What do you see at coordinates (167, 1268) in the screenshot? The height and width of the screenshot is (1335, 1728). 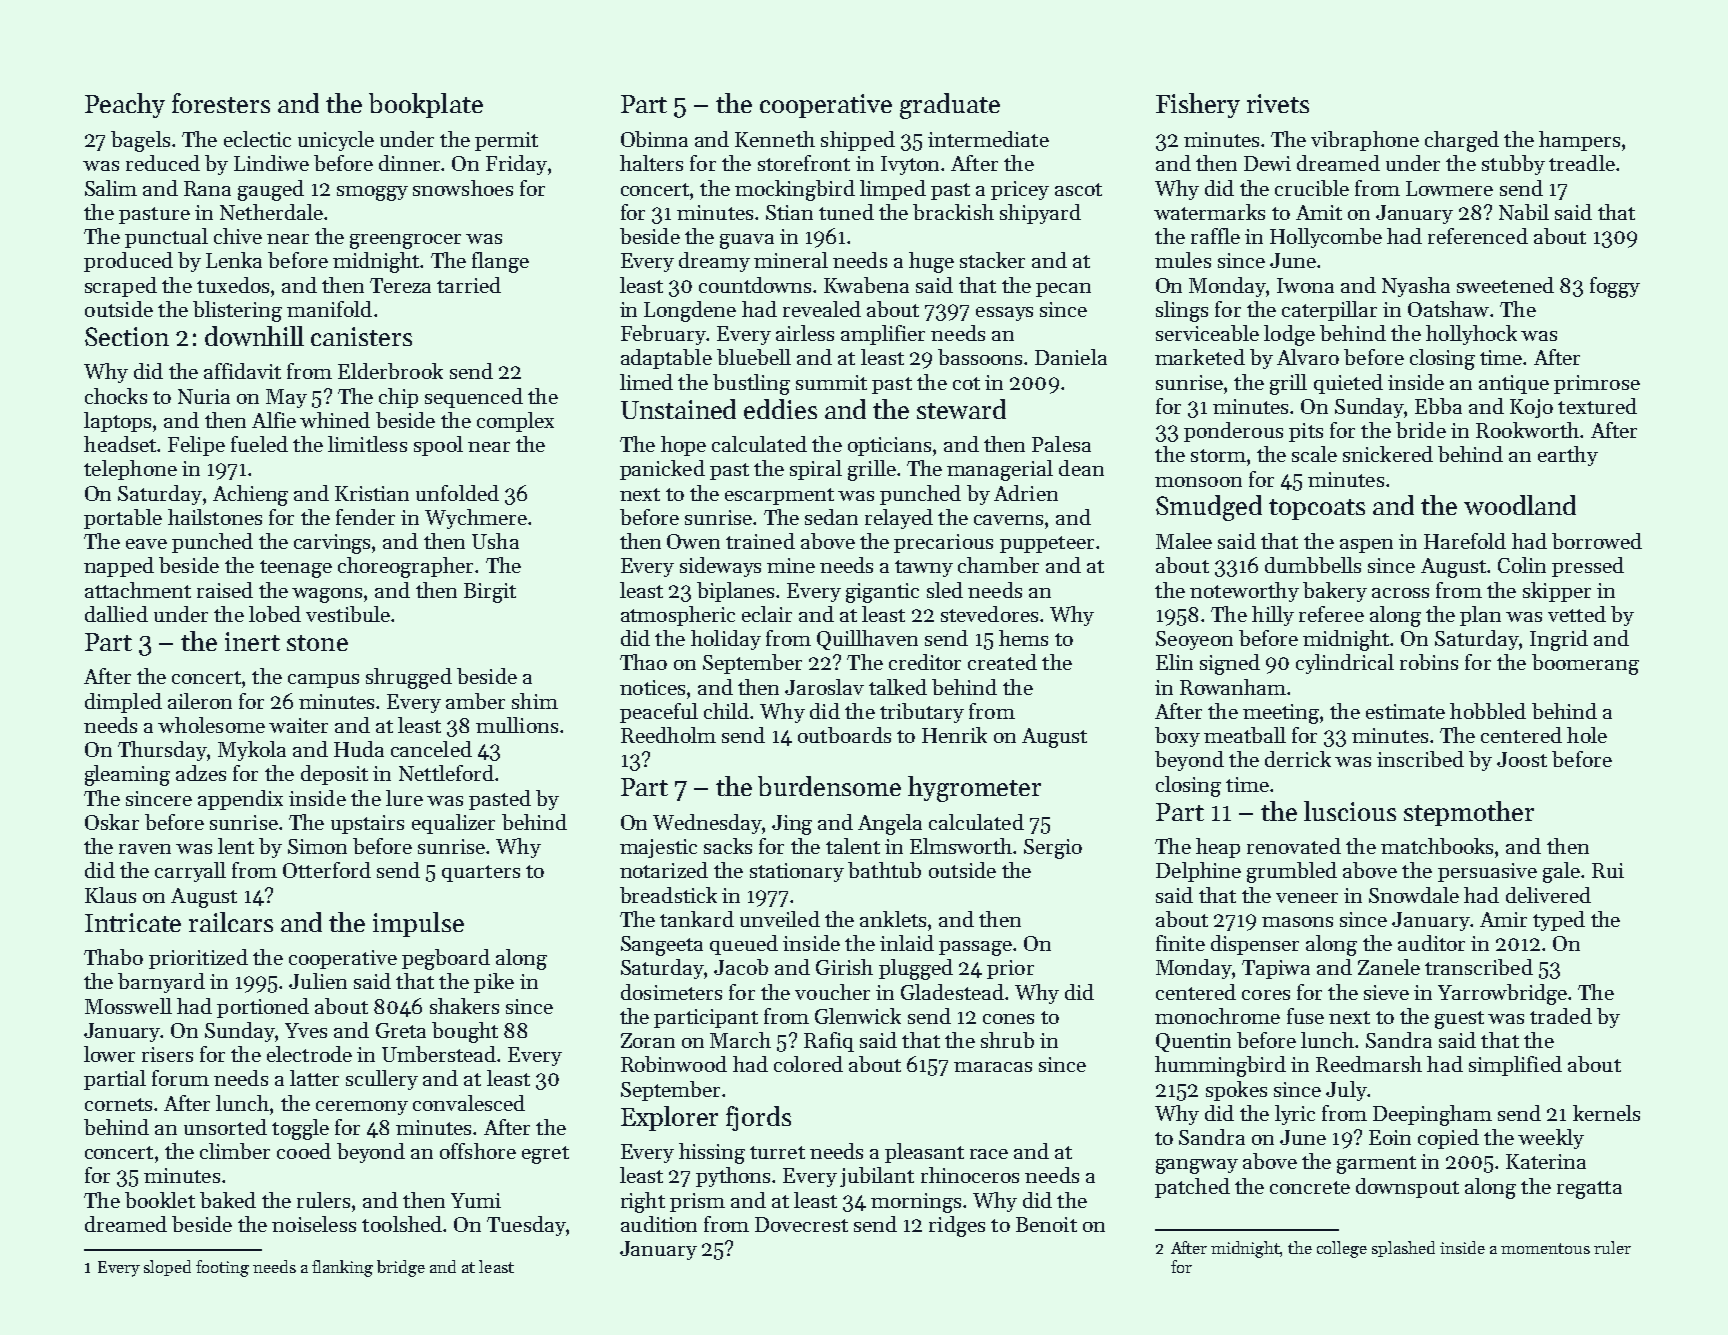 I see `sloped` at bounding box center [167, 1268].
